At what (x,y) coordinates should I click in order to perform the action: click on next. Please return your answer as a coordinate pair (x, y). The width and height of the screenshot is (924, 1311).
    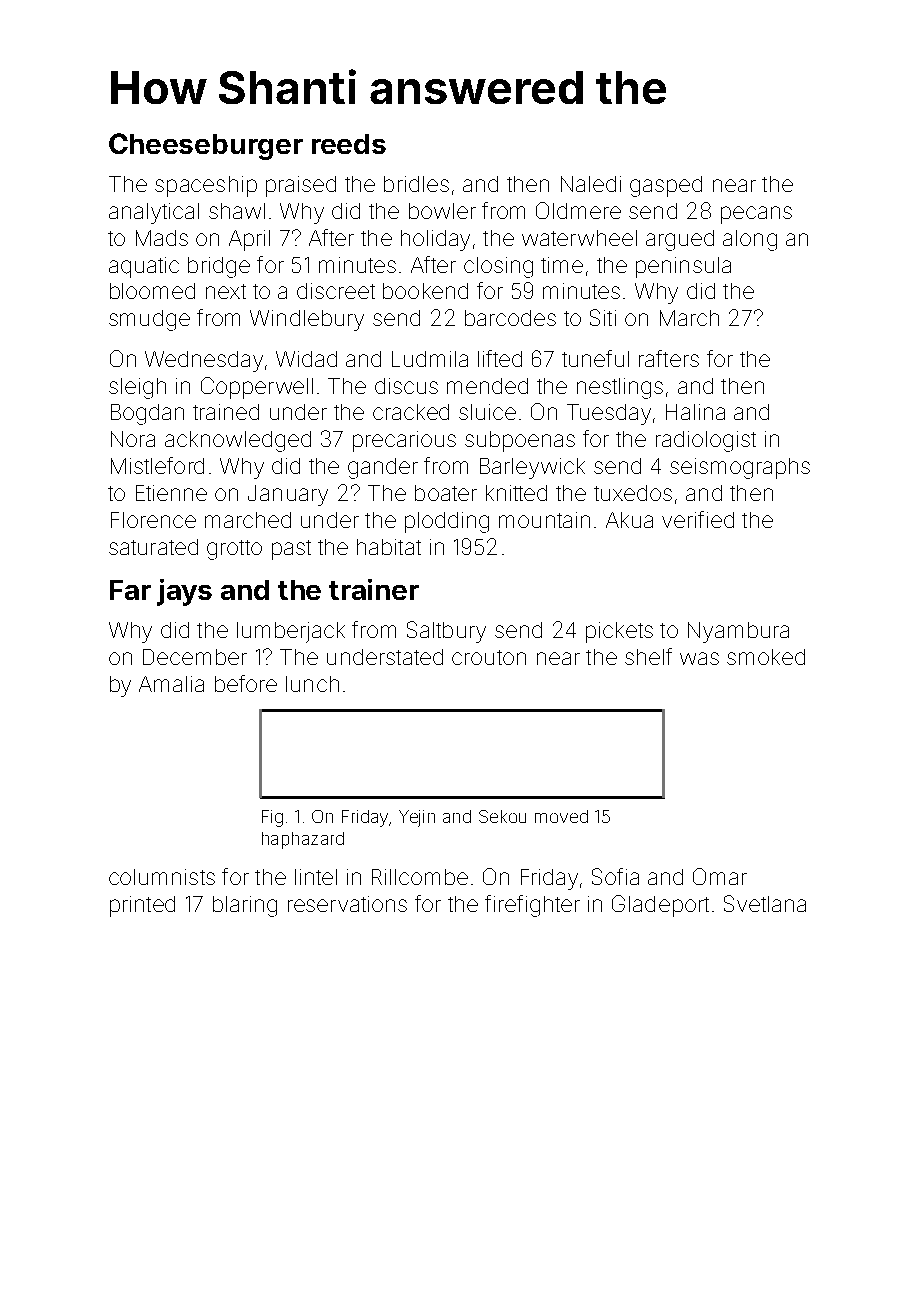
    Looking at the image, I should click on (226, 291).
